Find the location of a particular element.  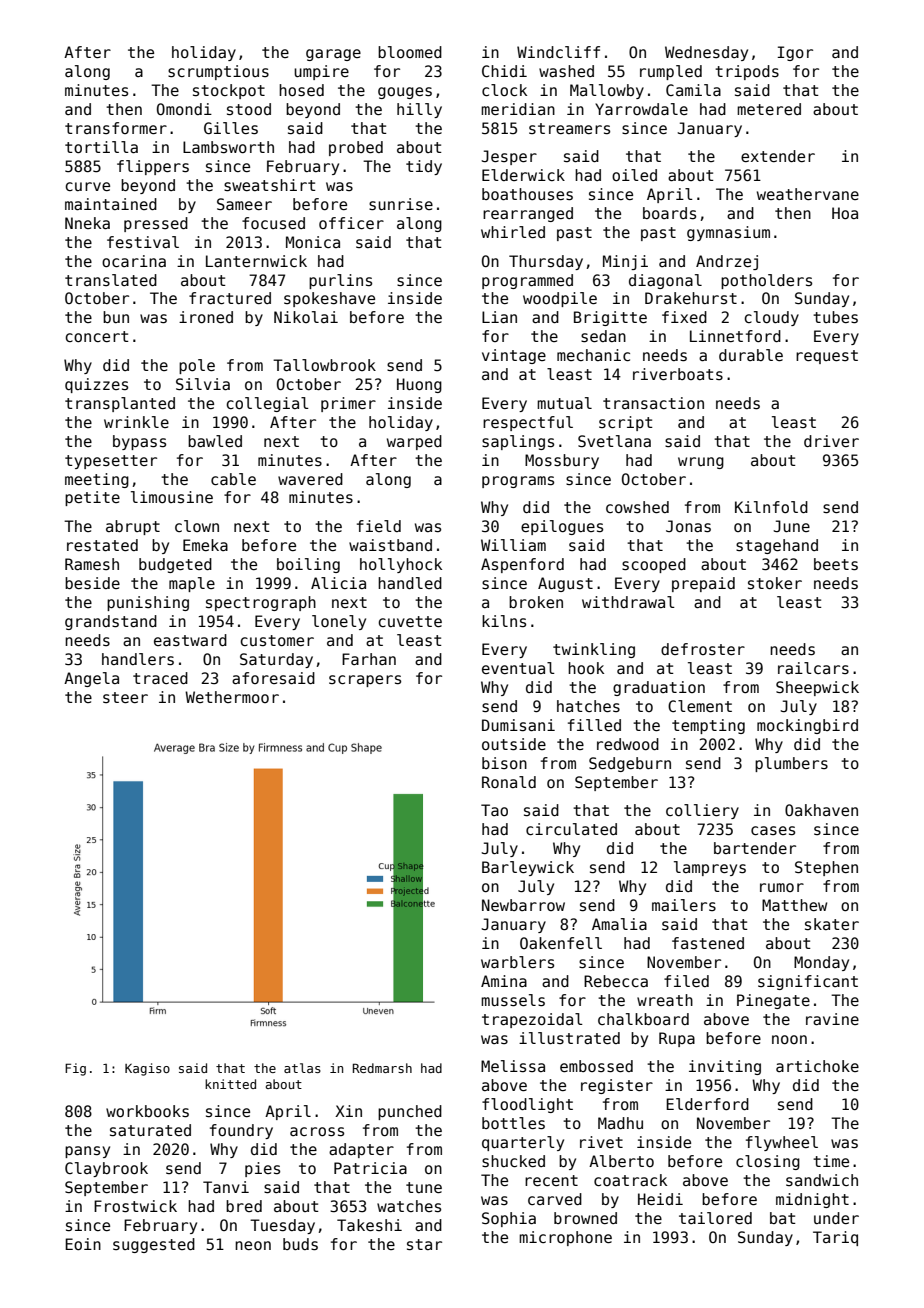

Melissa is located at coordinates (513, 1066).
